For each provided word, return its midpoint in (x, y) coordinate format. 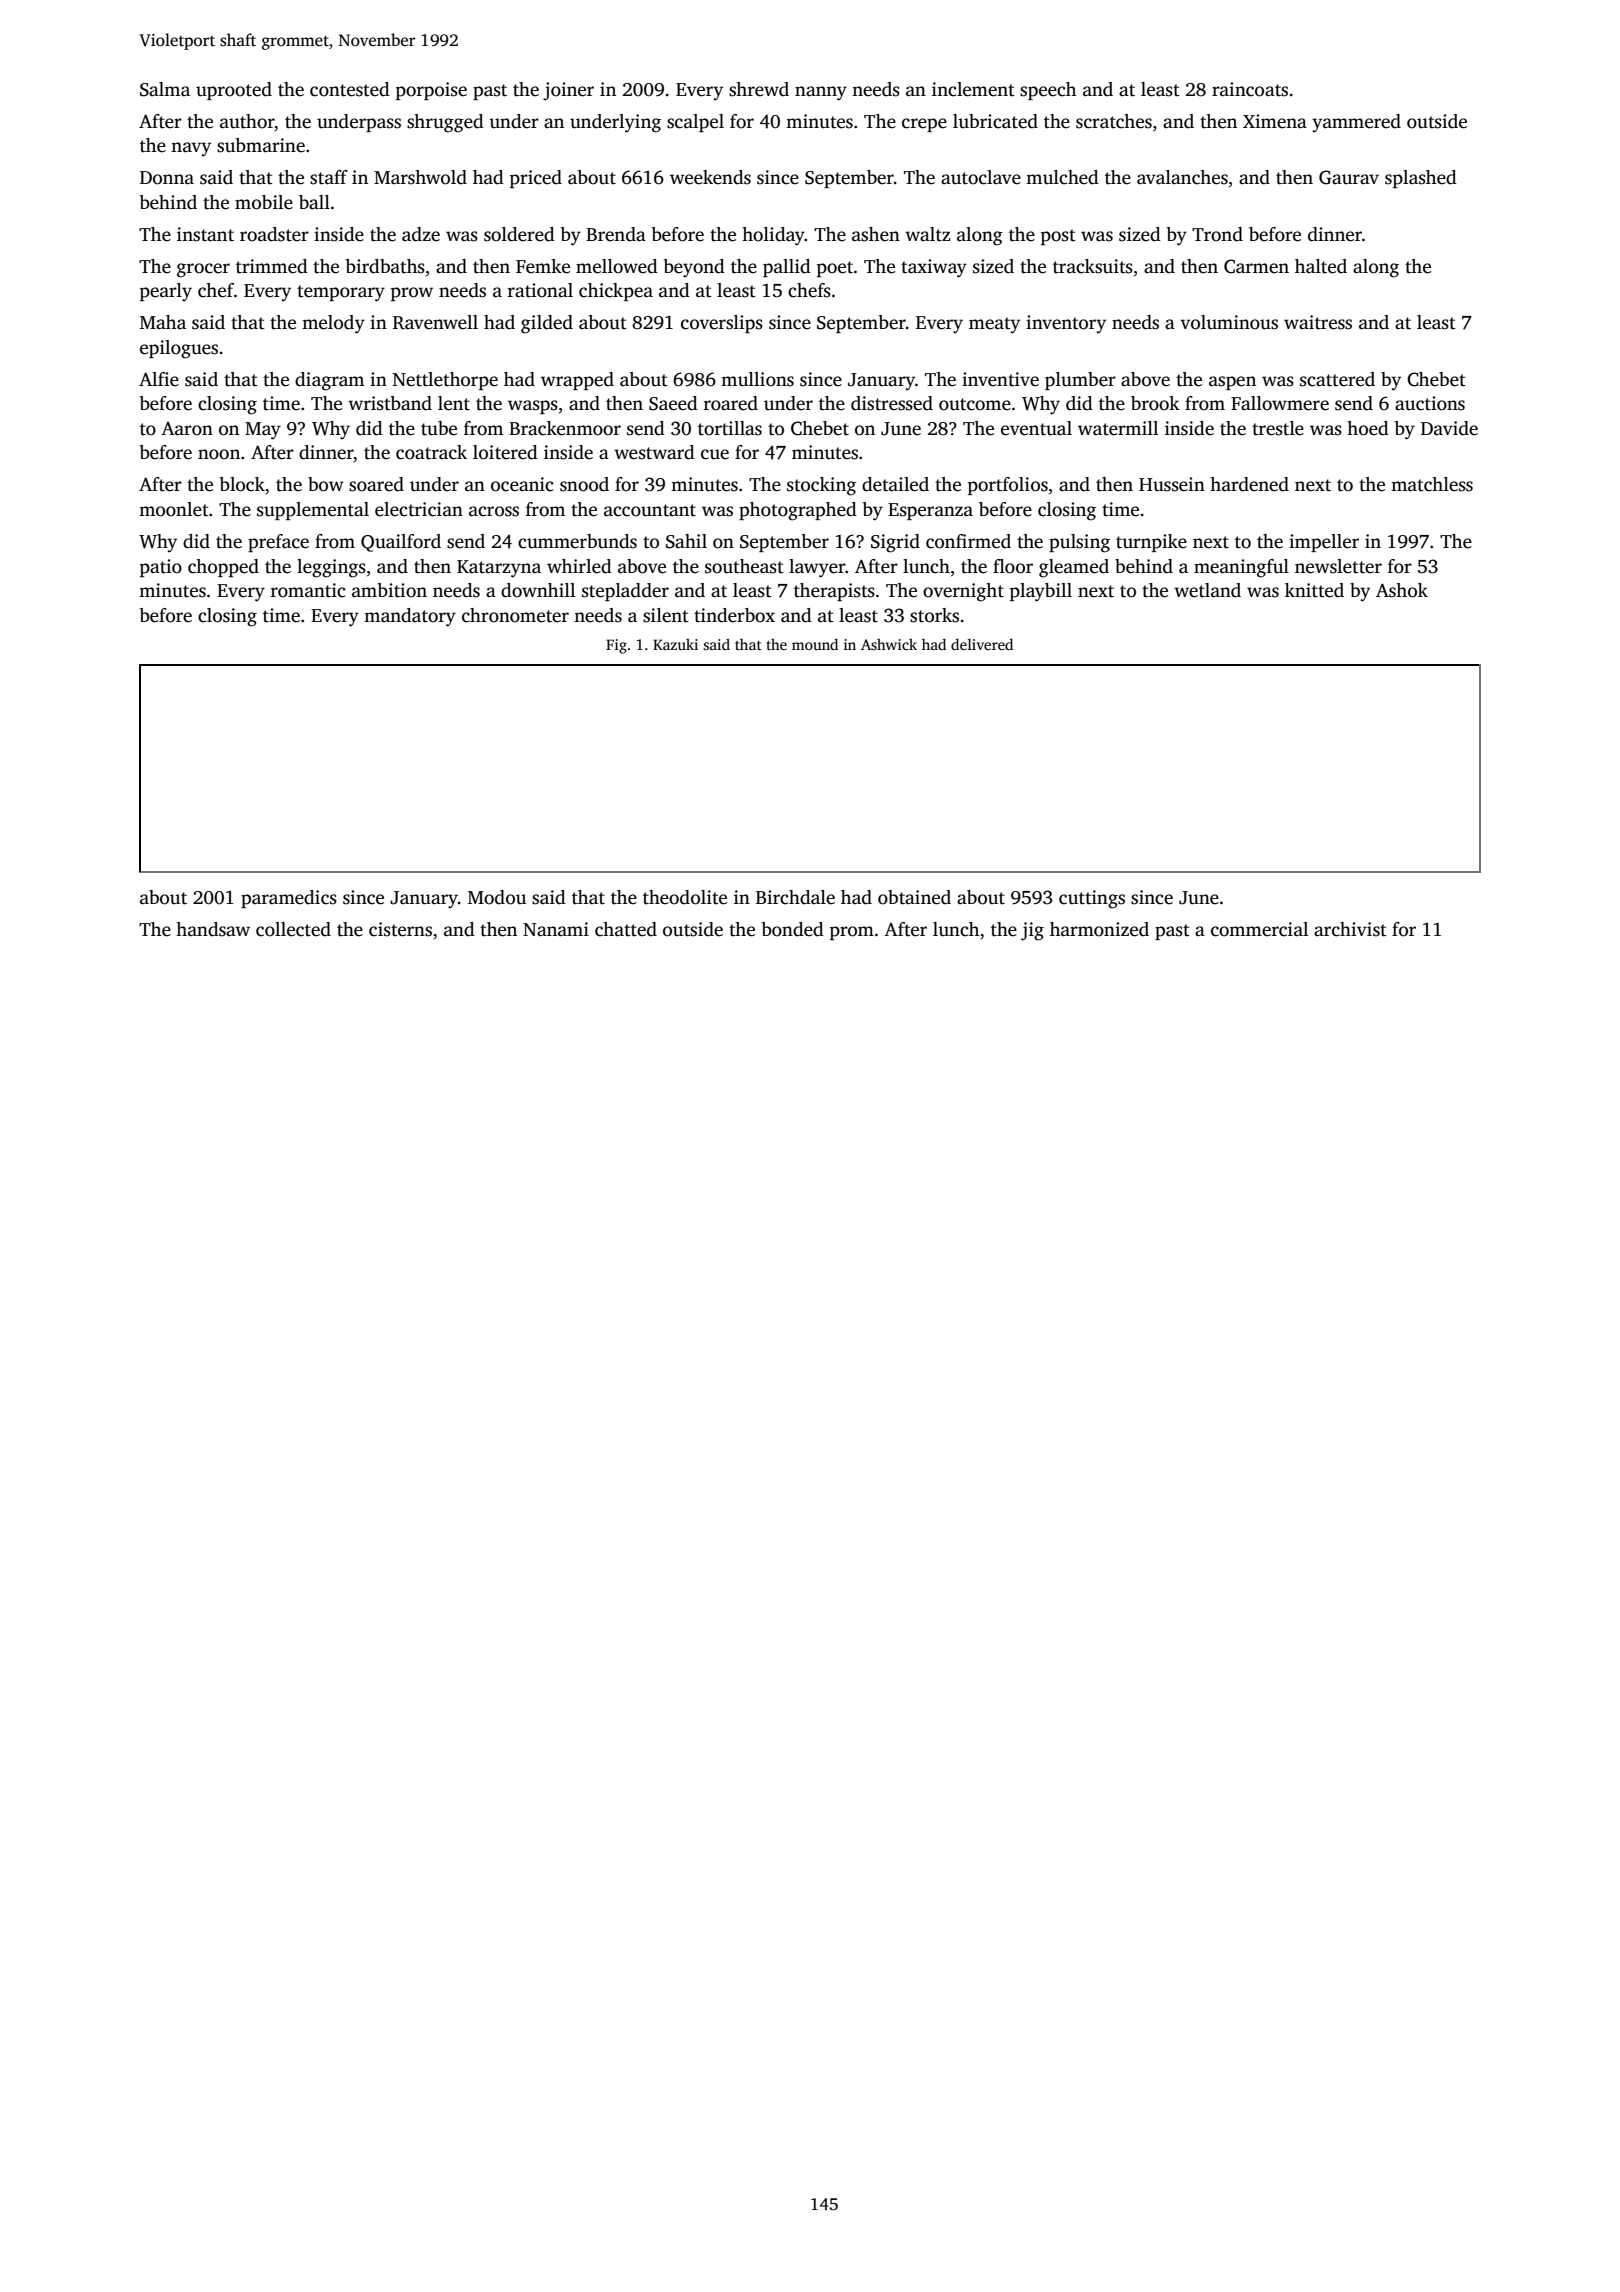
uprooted (234, 91)
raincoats (1250, 89)
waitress (1318, 322)
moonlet (174, 509)
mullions (757, 379)
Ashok (1402, 590)
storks (934, 615)
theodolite (685, 897)
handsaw (213, 929)
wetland (1207, 590)
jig (1032, 931)
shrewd (759, 89)
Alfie (159, 379)
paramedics (289, 899)
